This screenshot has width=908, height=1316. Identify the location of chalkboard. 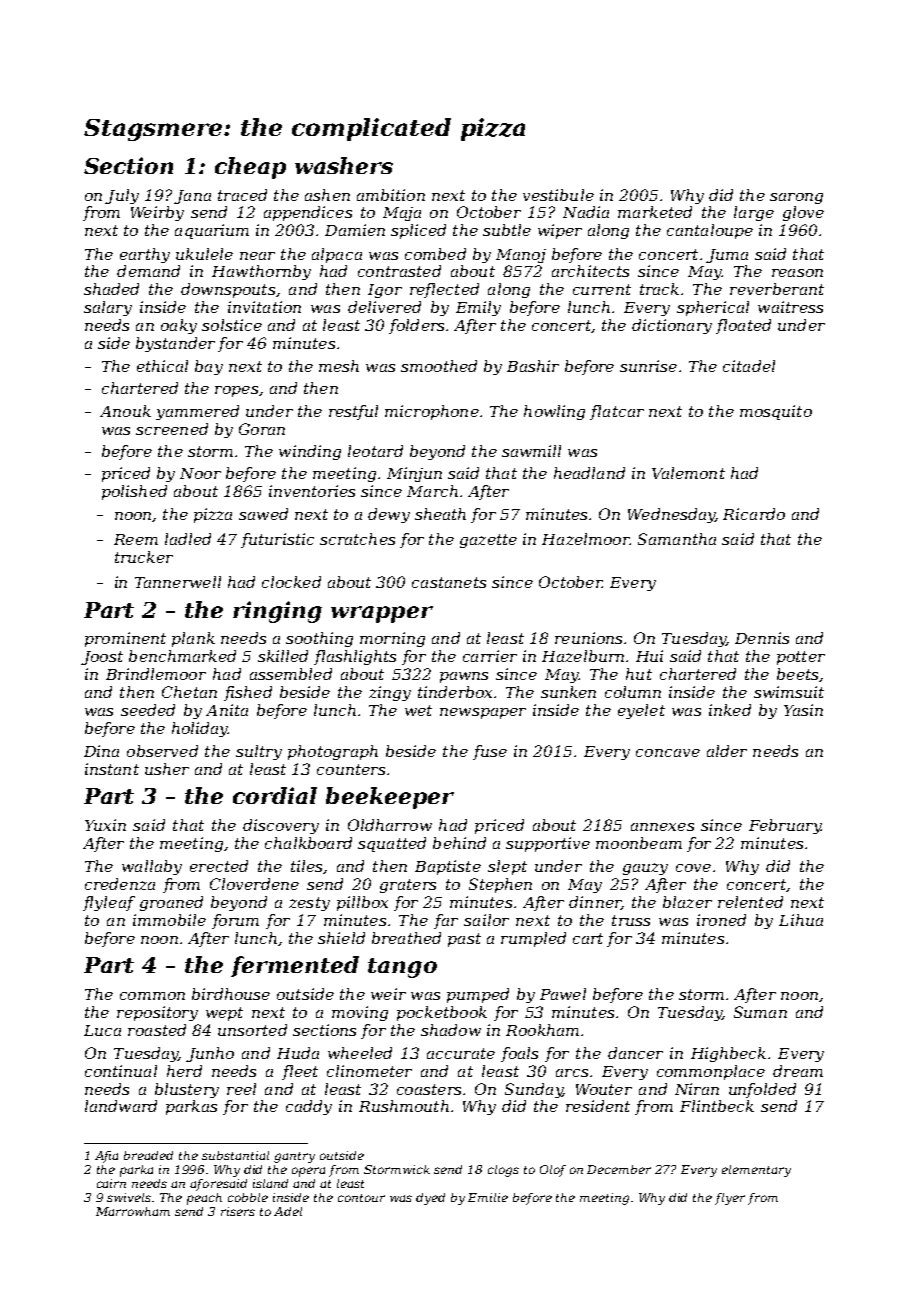
(308, 843).
